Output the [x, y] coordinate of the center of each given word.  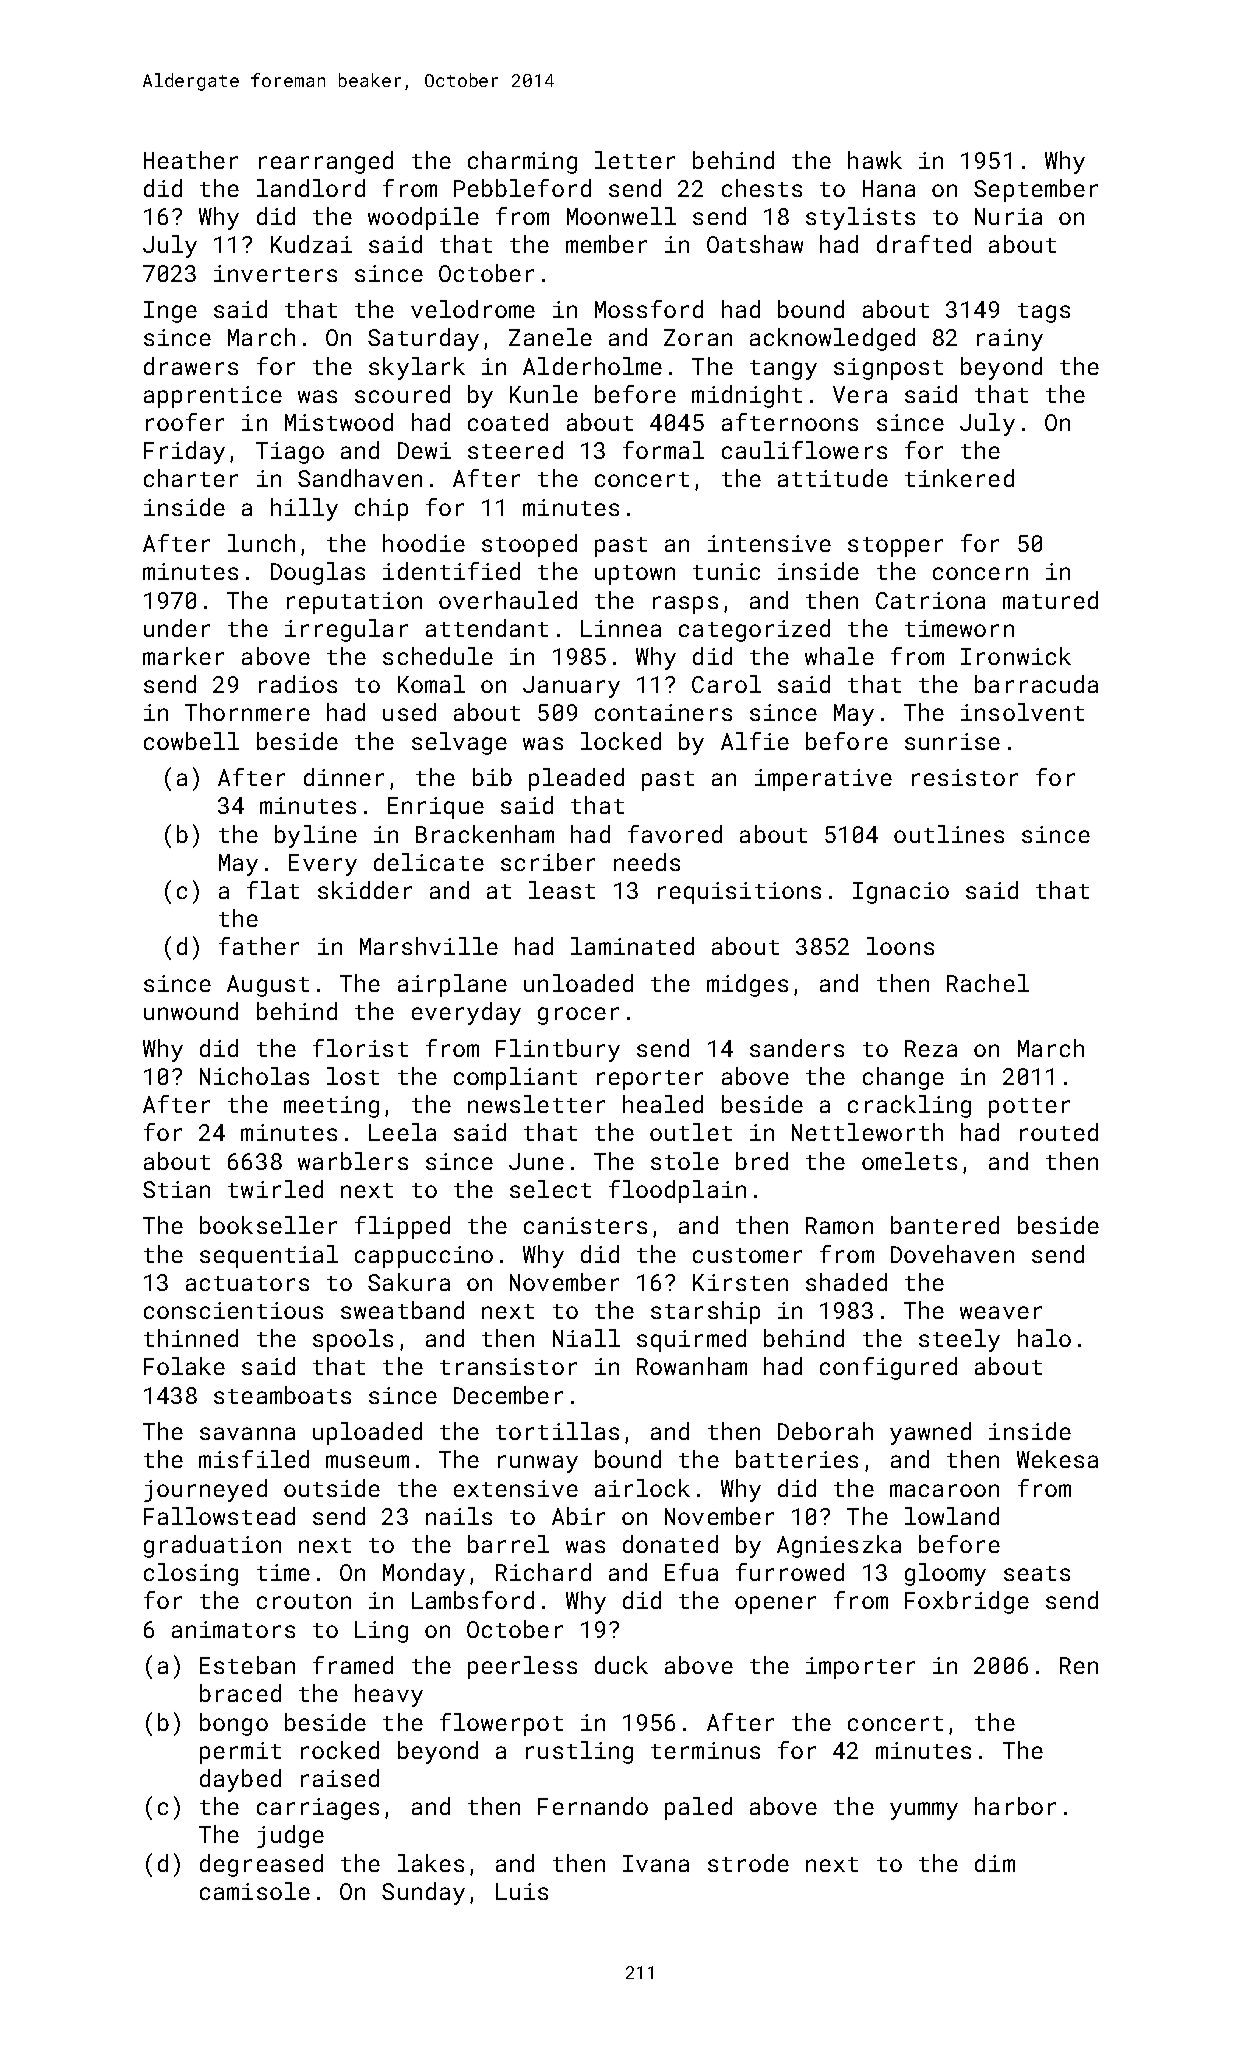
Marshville [429, 946]
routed [1059, 1132]
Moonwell [621, 216]
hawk [875, 160]
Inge [170, 312]
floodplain [677, 1191]
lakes [431, 1863]
